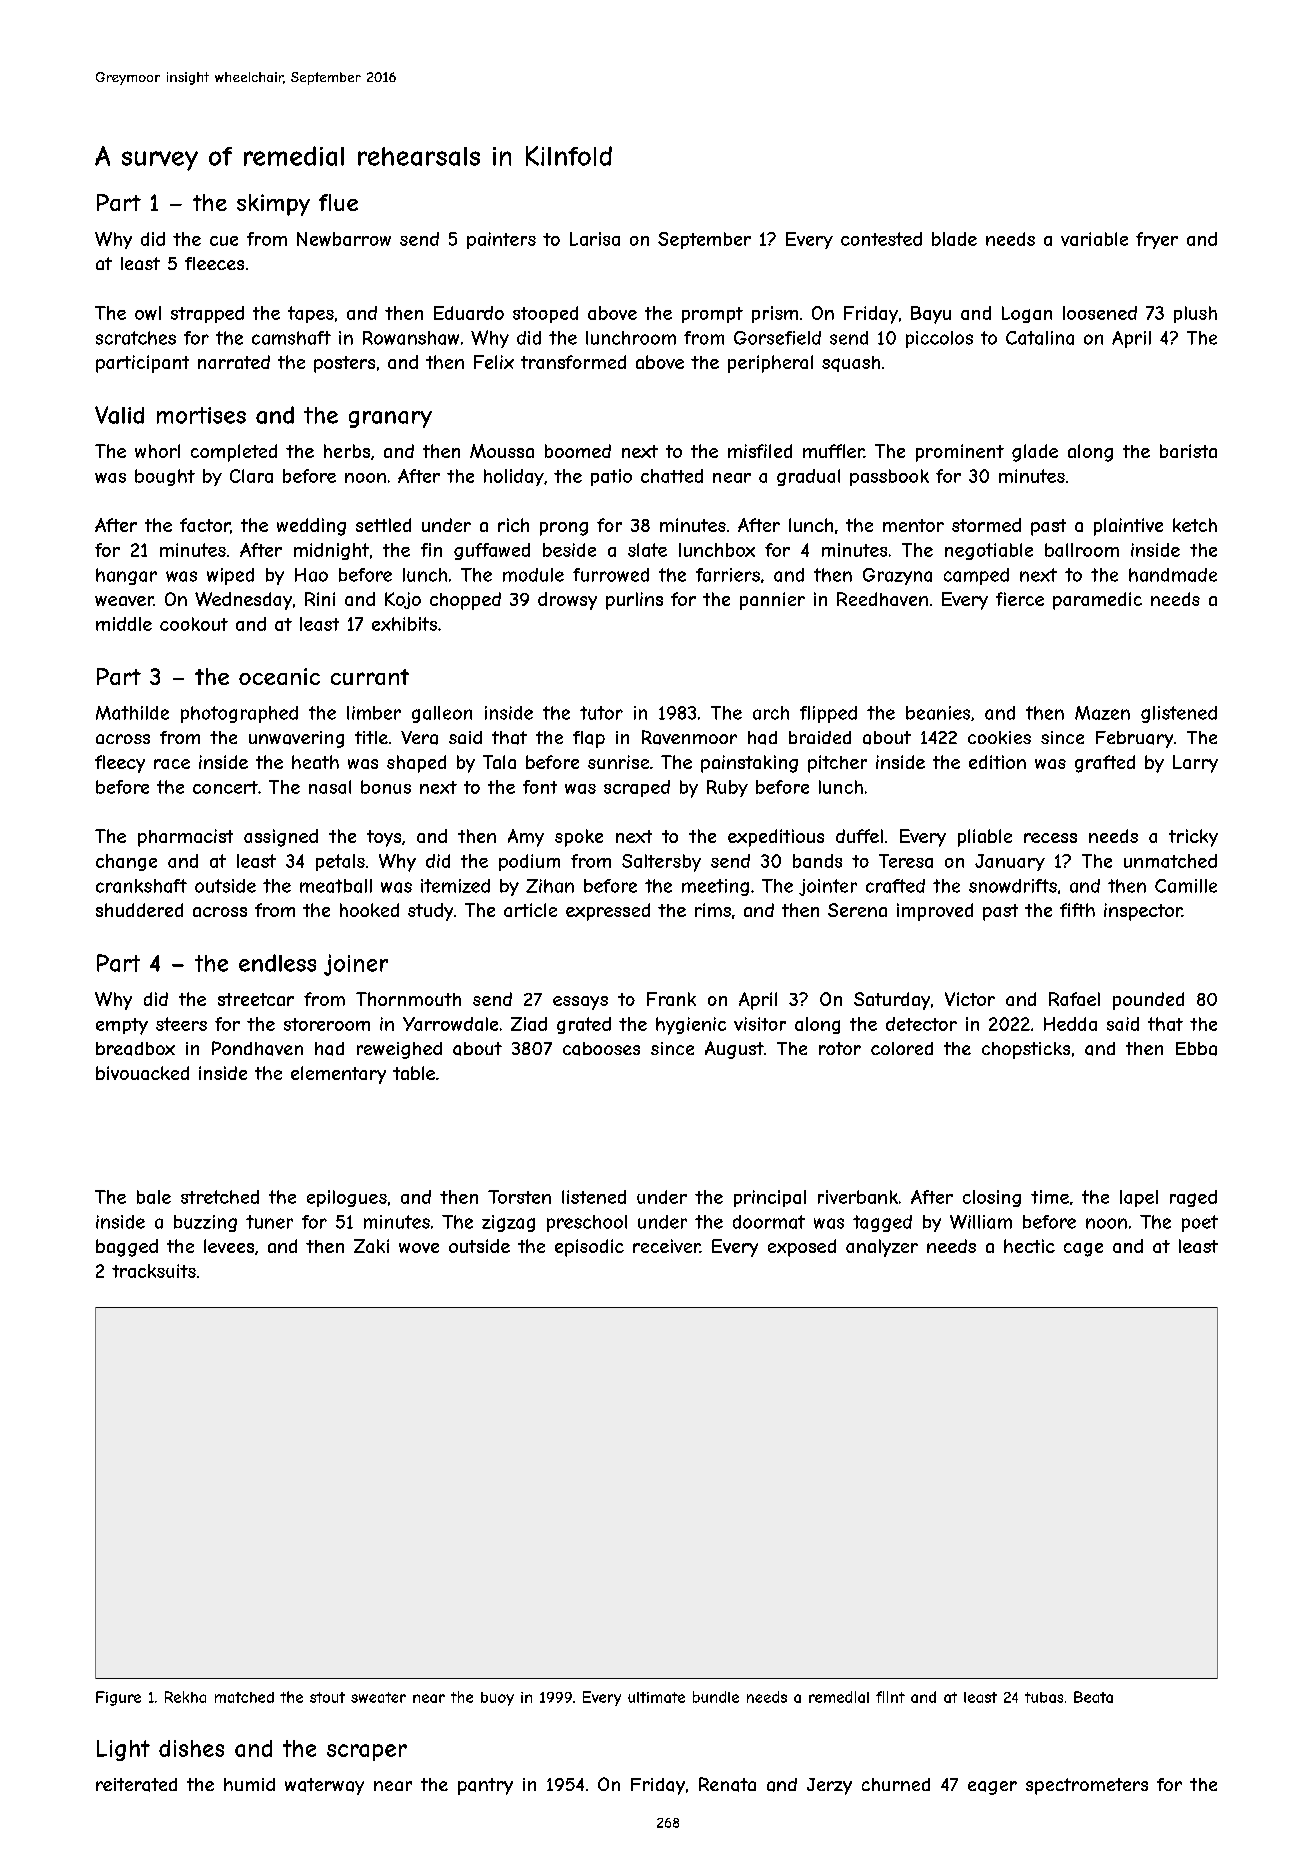  Describe the element at coordinates (1148, 1001) in the document. I see `pounded` at that location.
